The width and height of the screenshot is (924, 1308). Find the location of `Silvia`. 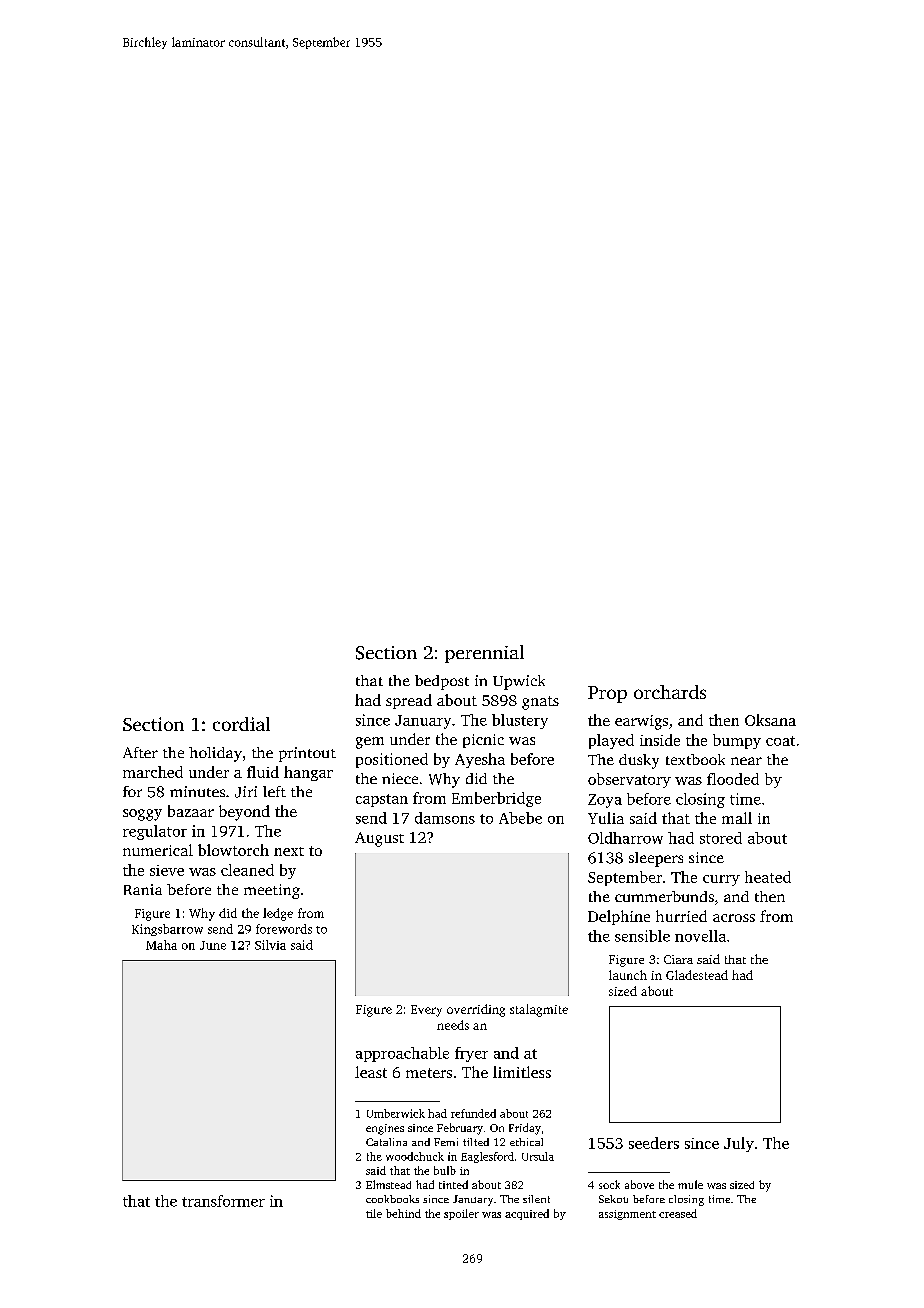

Silvia is located at coordinates (270, 945).
